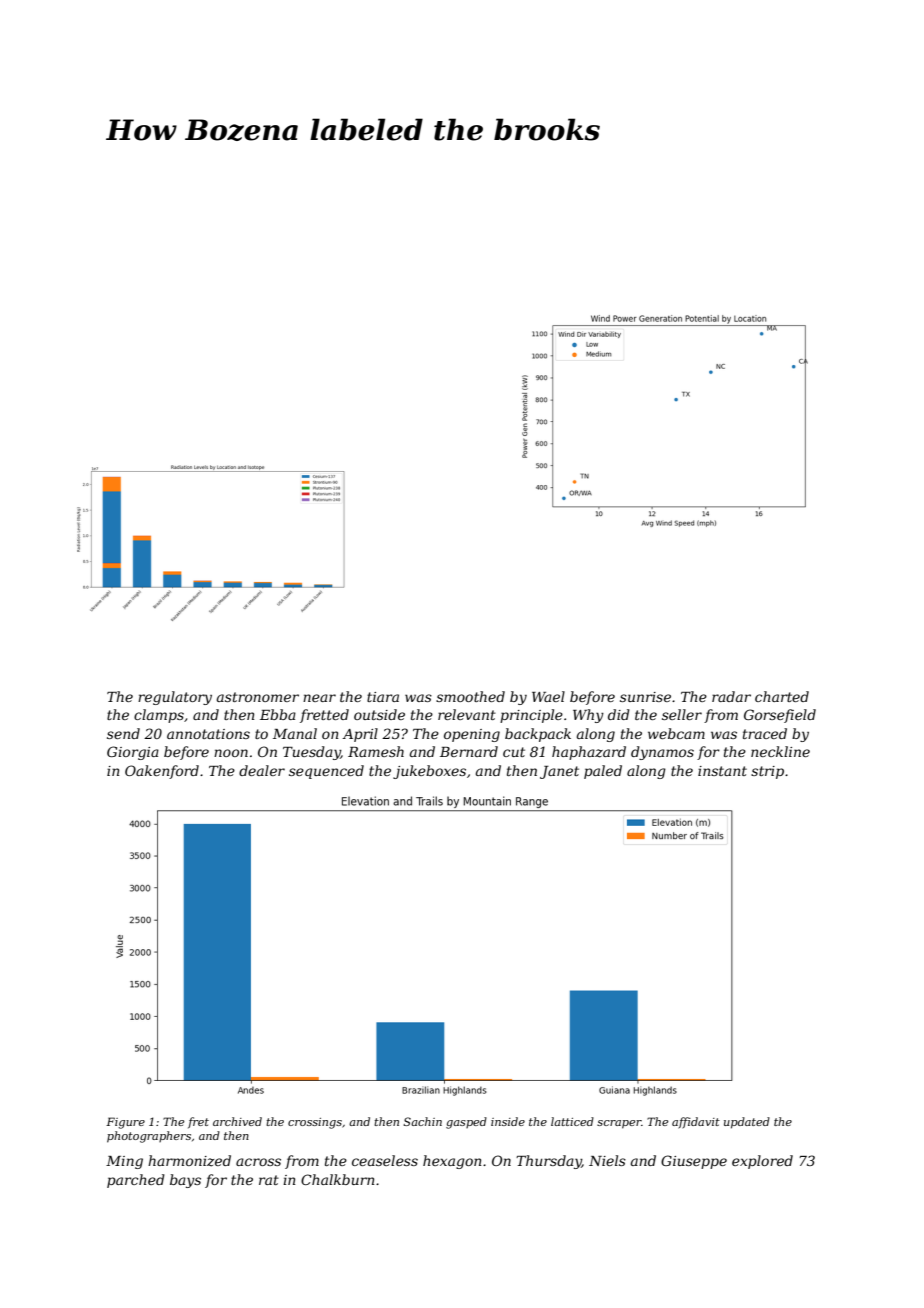 The height and width of the page is (1308, 924). Describe the element at coordinates (645, 697) in the page. I see `sunrise` at that location.
